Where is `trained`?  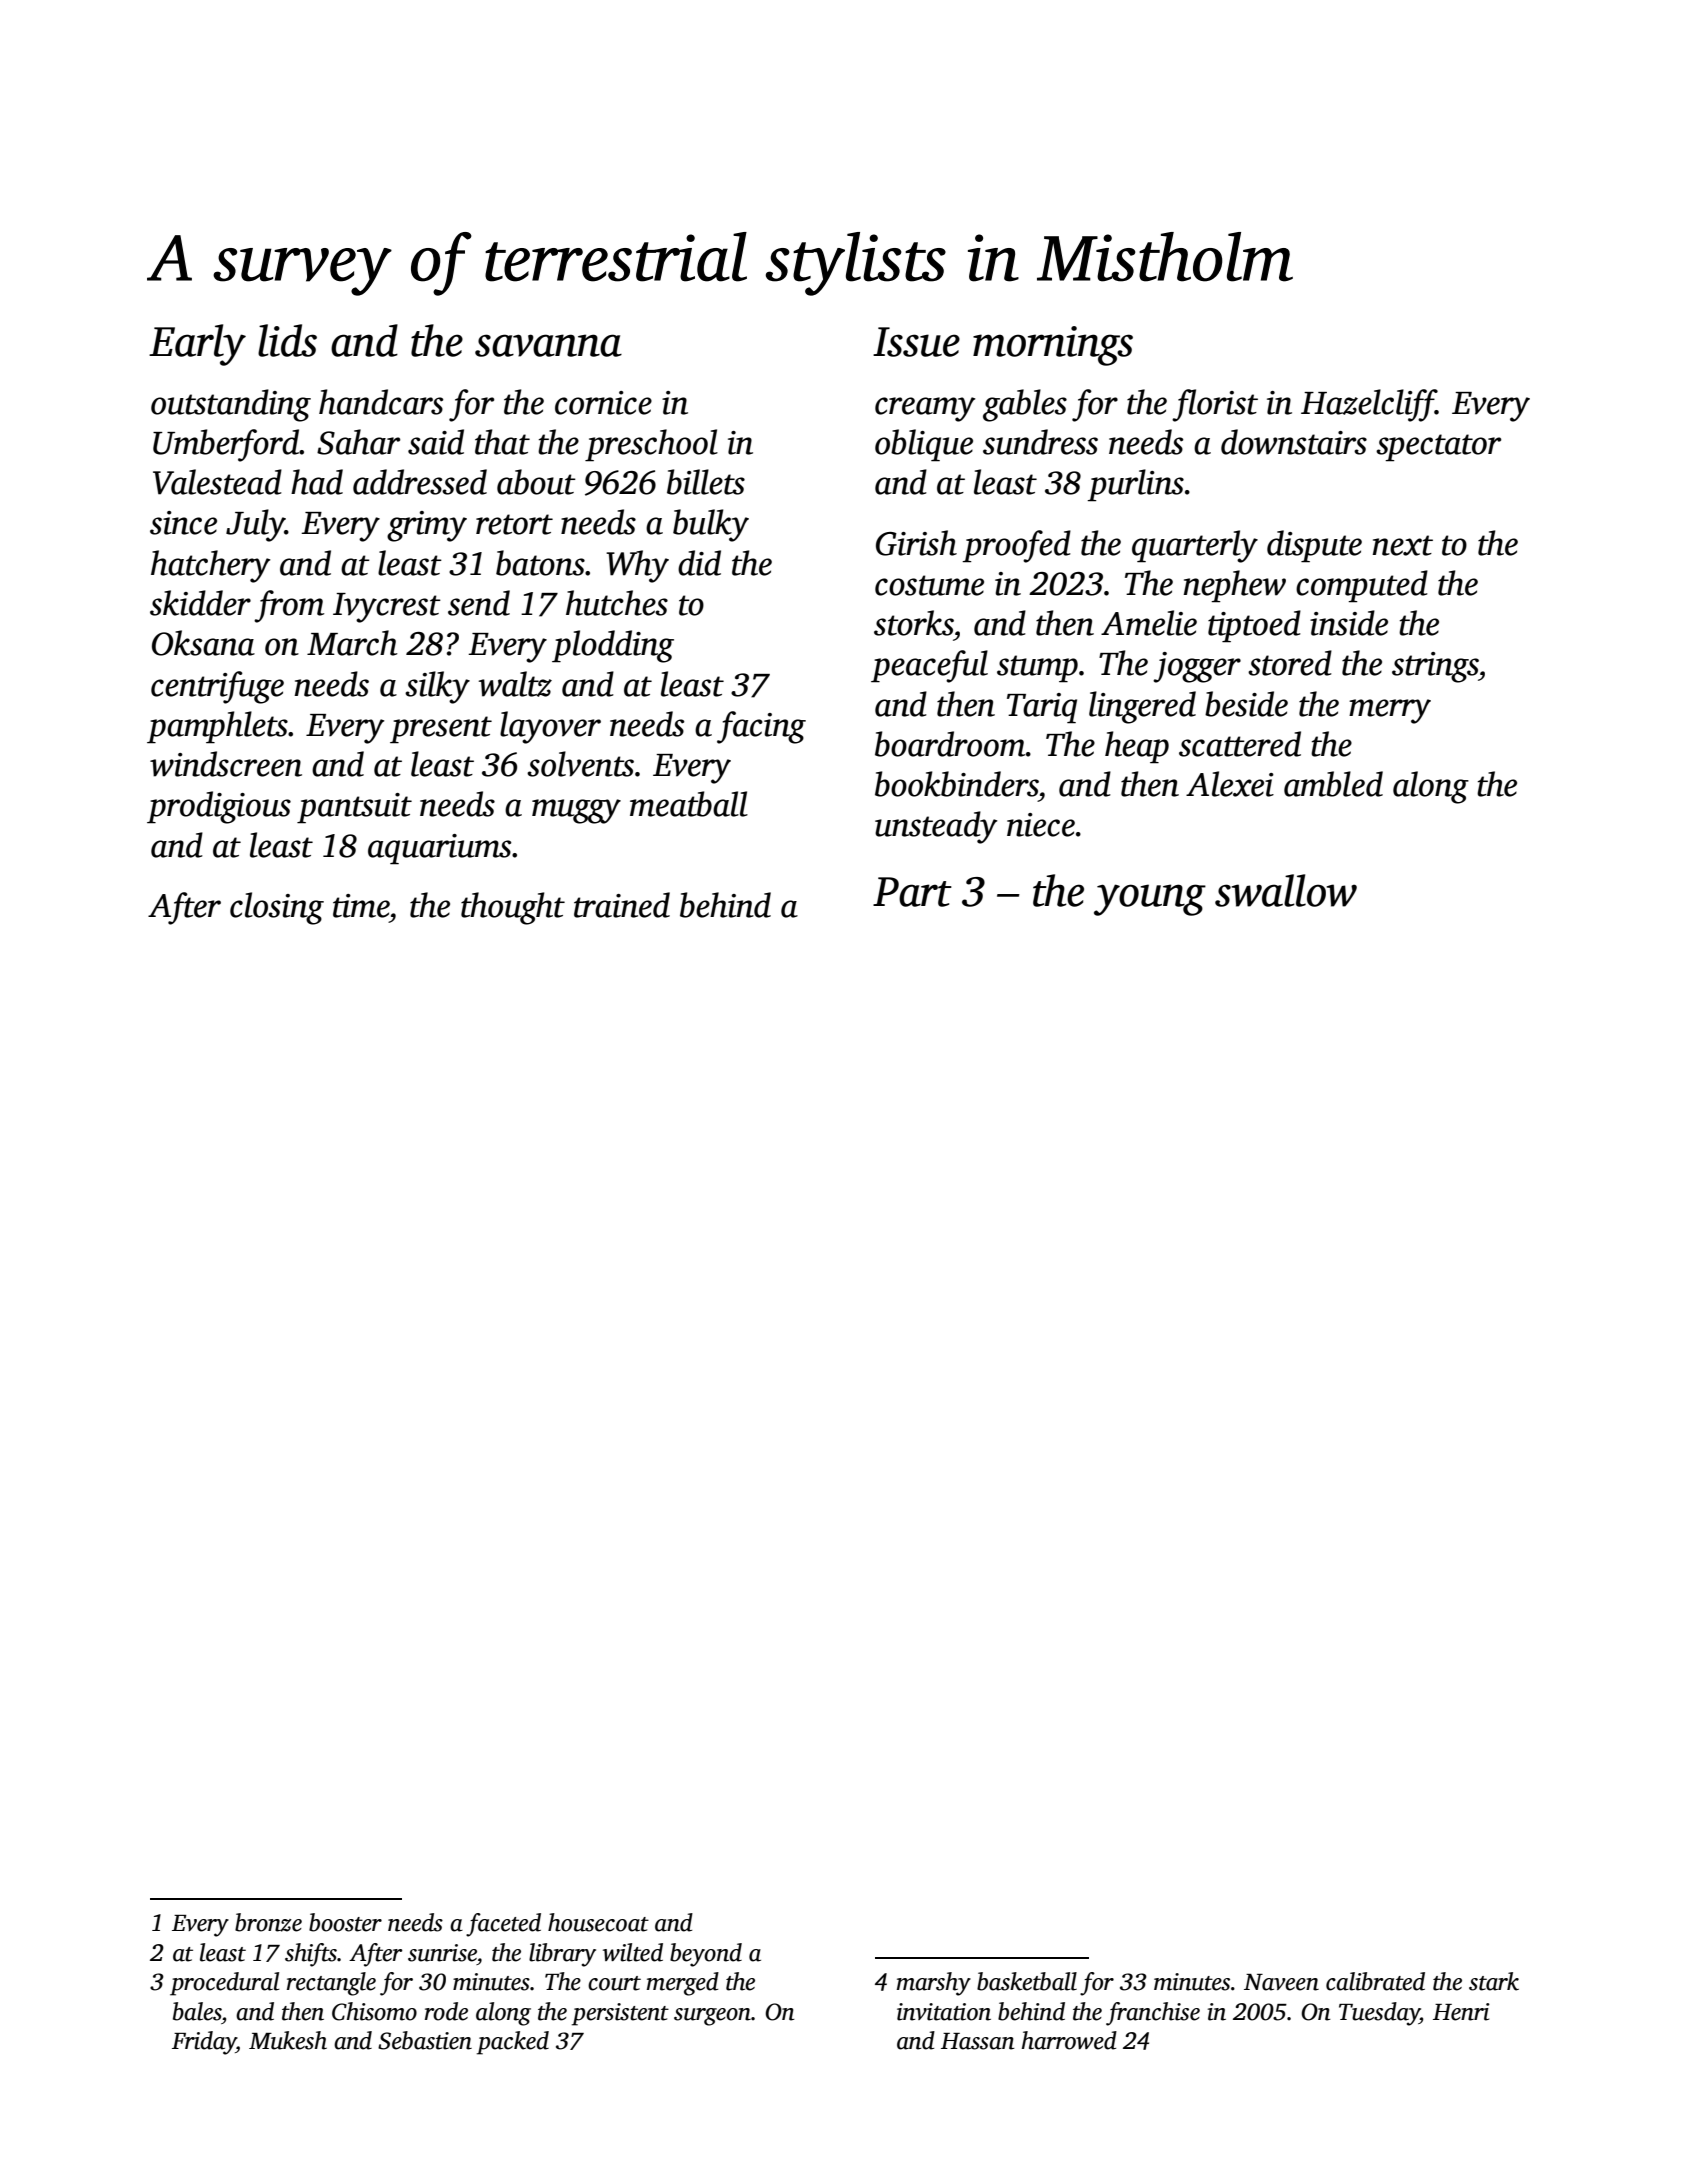
trained is located at coordinates (622, 905).
